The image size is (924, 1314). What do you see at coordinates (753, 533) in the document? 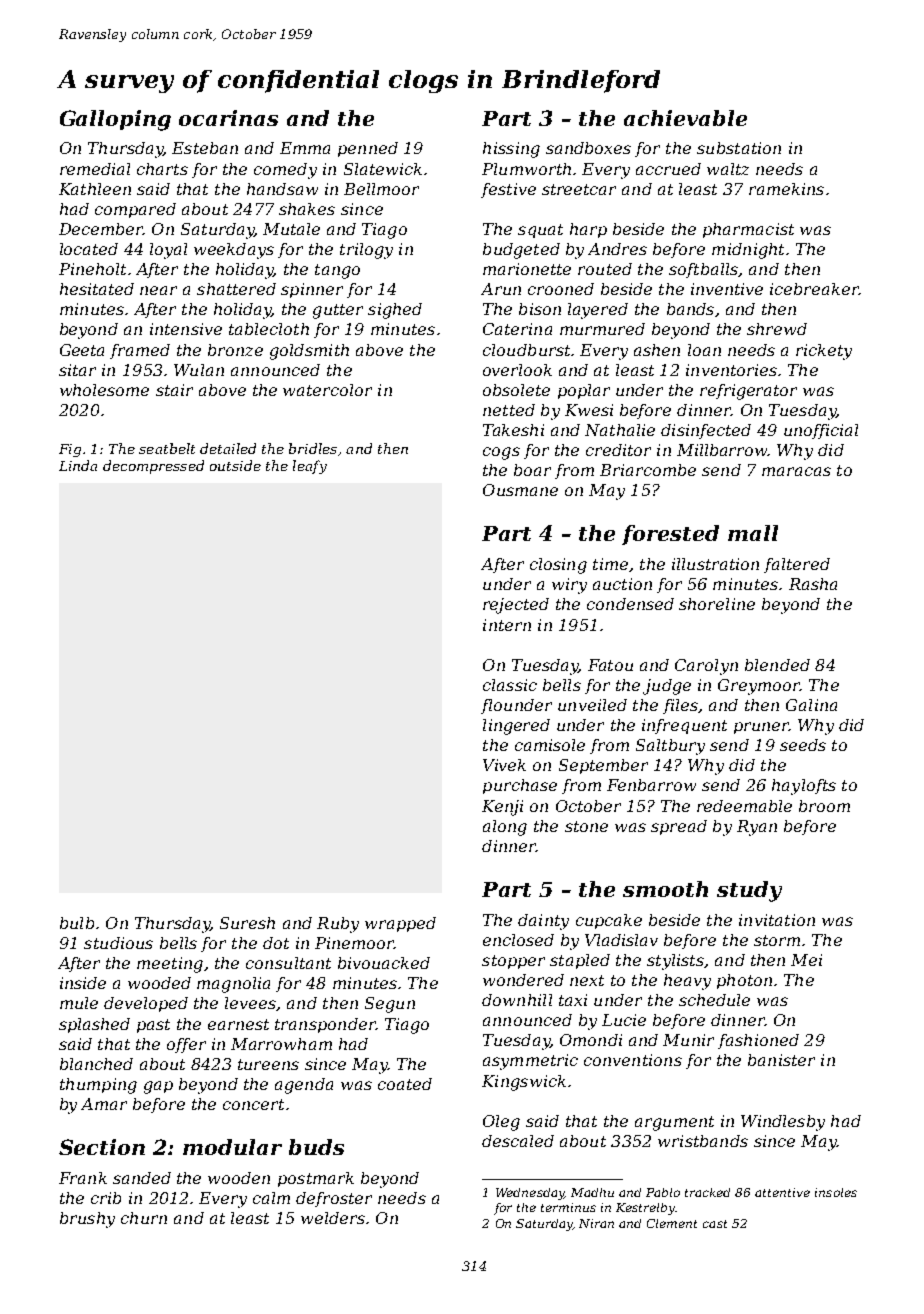
I see `mall` at bounding box center [753, 533].
